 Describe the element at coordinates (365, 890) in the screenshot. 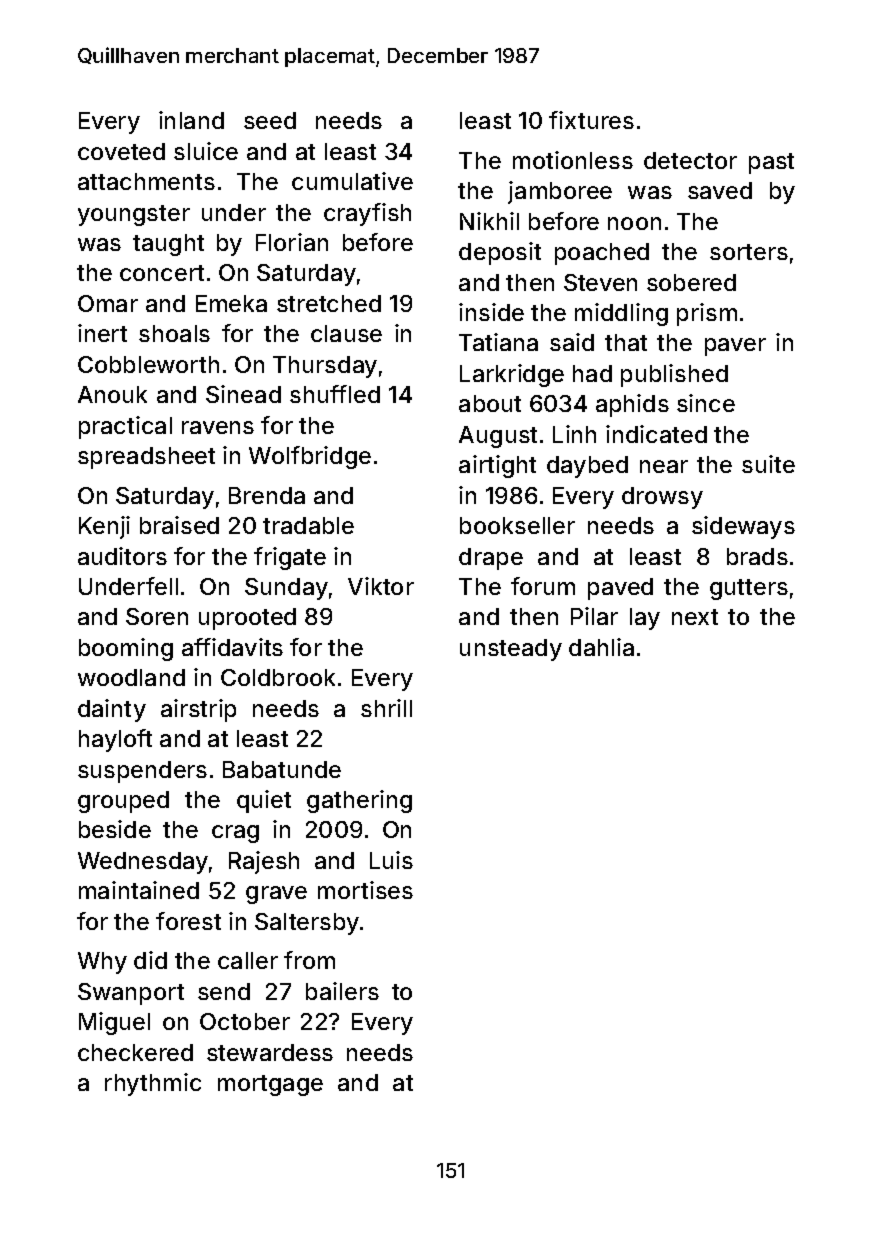

I see `mortises` at that location.
